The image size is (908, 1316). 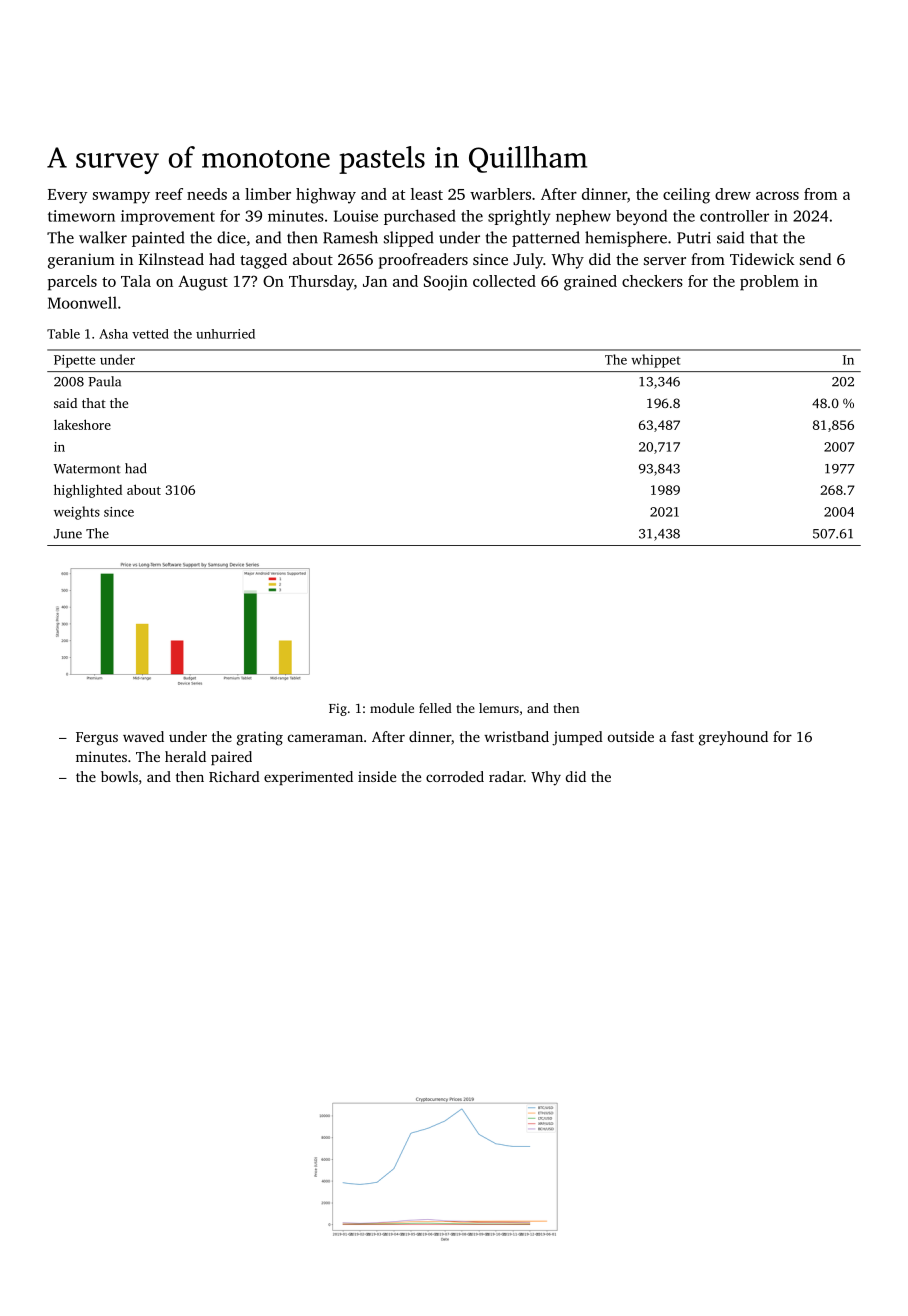 What do you see at coordinates (777, 196) in the screenshot?
I see `across` at bounding box center [777, 196].
